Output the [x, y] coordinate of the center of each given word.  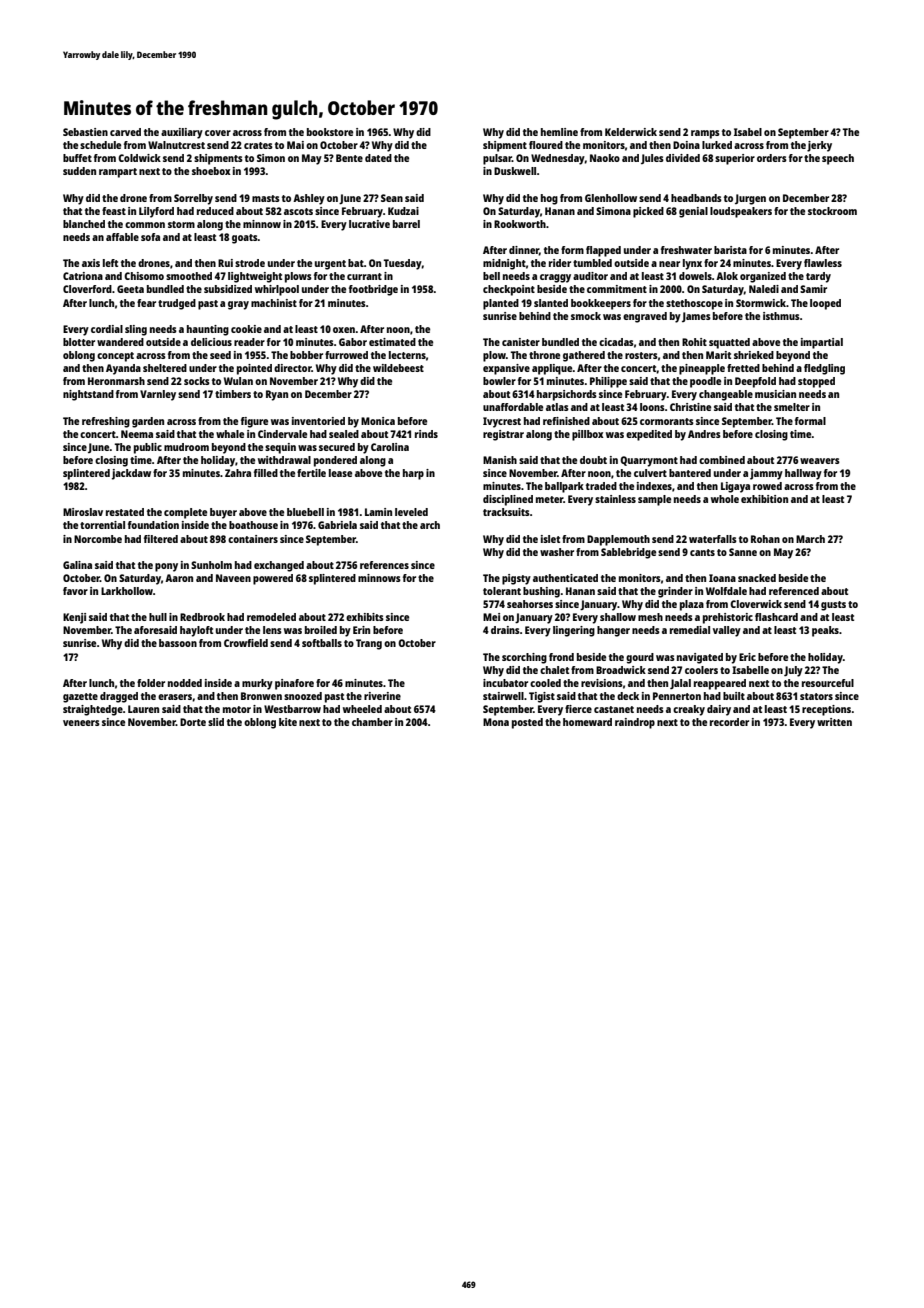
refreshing [106, 422]
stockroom [832, 211]
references [384, 565]
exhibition [764, 499]
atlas [557, 407]
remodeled [271, 617]
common [145, 225]
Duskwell [515, 171]
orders [772, 158]
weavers [820, 461]
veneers [81, 723]
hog [549, 199]
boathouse [253, 525]
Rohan [765, 539]
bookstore [330, 132]
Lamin [378, 512]
